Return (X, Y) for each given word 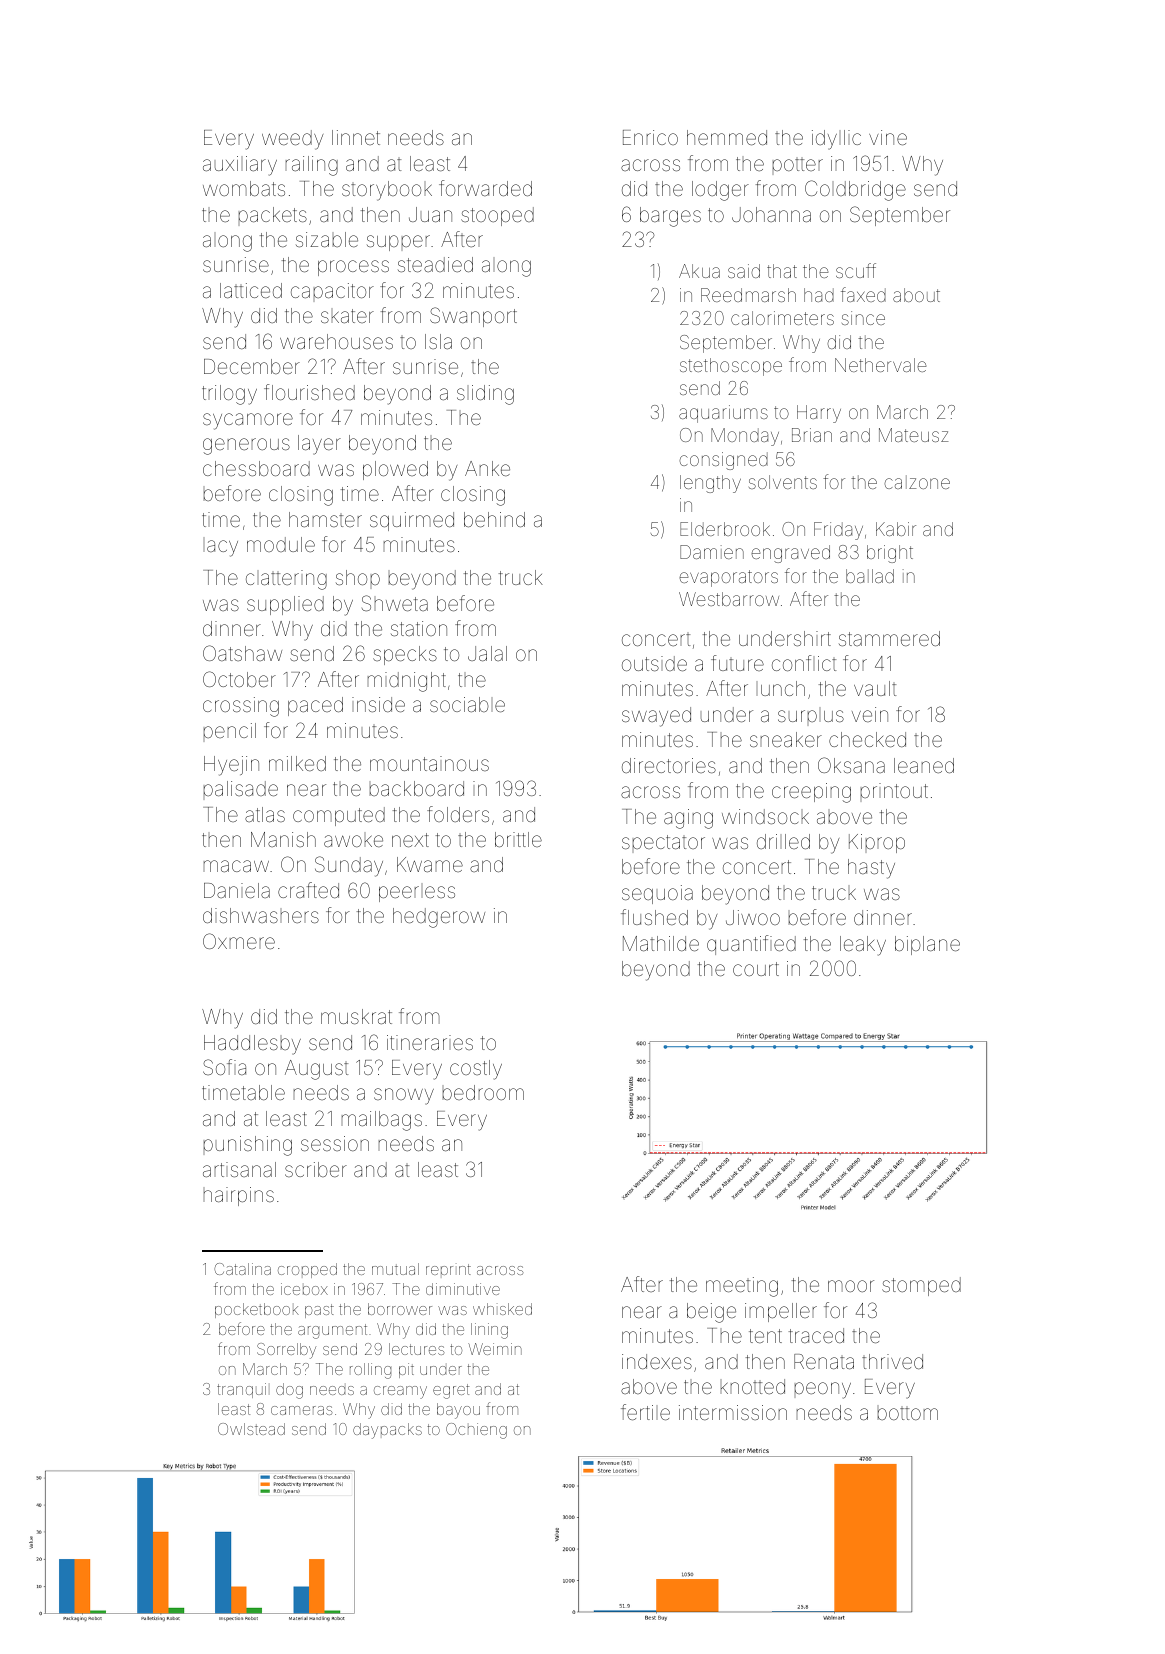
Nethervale (880, 365)
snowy (404, 1096)
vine (888, 137)
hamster (325, 519)
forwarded (485, 188)
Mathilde (661, 943)
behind (494, 519)
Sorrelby (286, 1351)
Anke (487, 468)
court (756, 969)
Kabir (896, 529)
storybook (387, 191)
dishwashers (261, 915)
